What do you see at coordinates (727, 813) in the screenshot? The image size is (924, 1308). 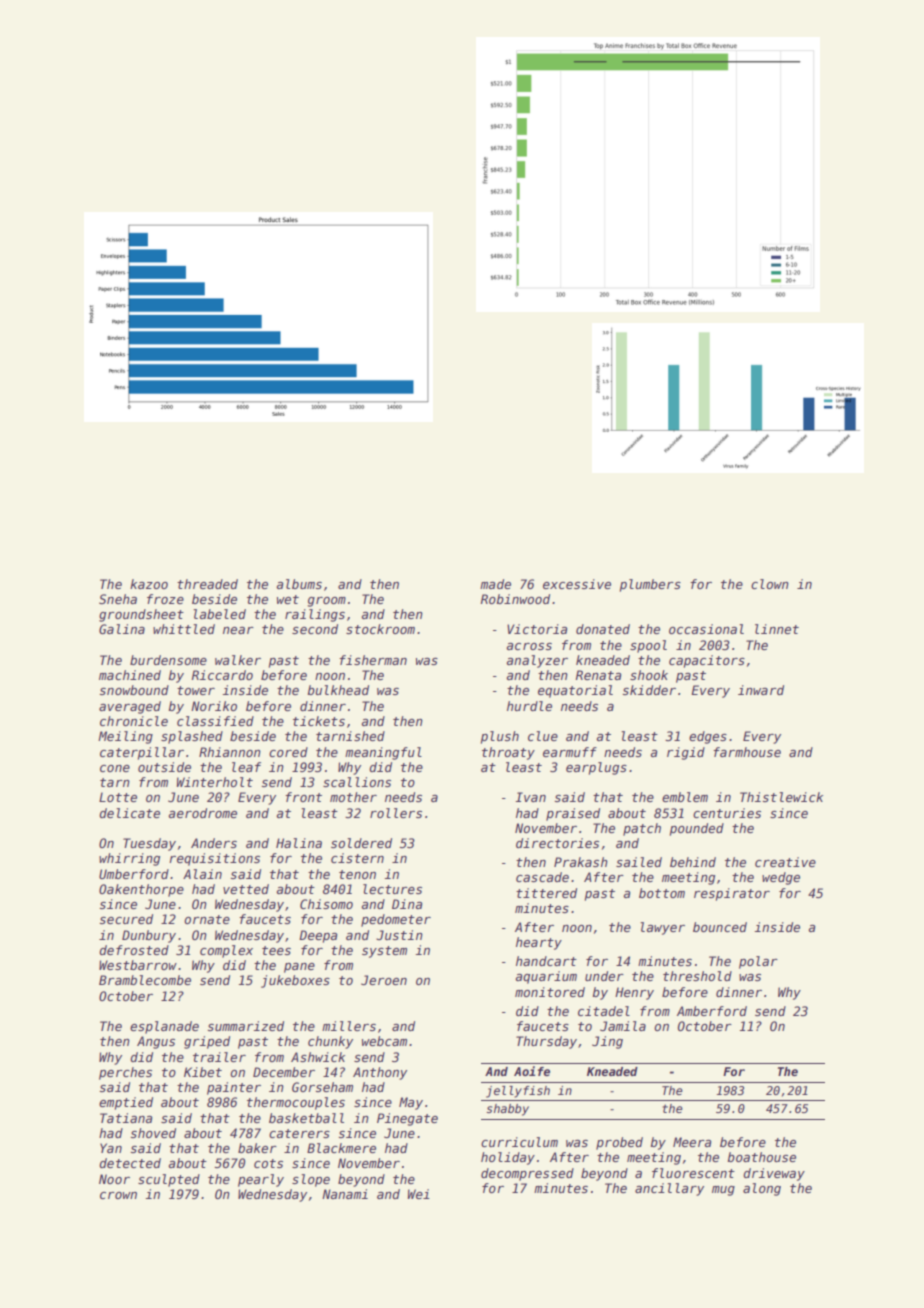 I see `centuries` at bounding box center [727, 813].
